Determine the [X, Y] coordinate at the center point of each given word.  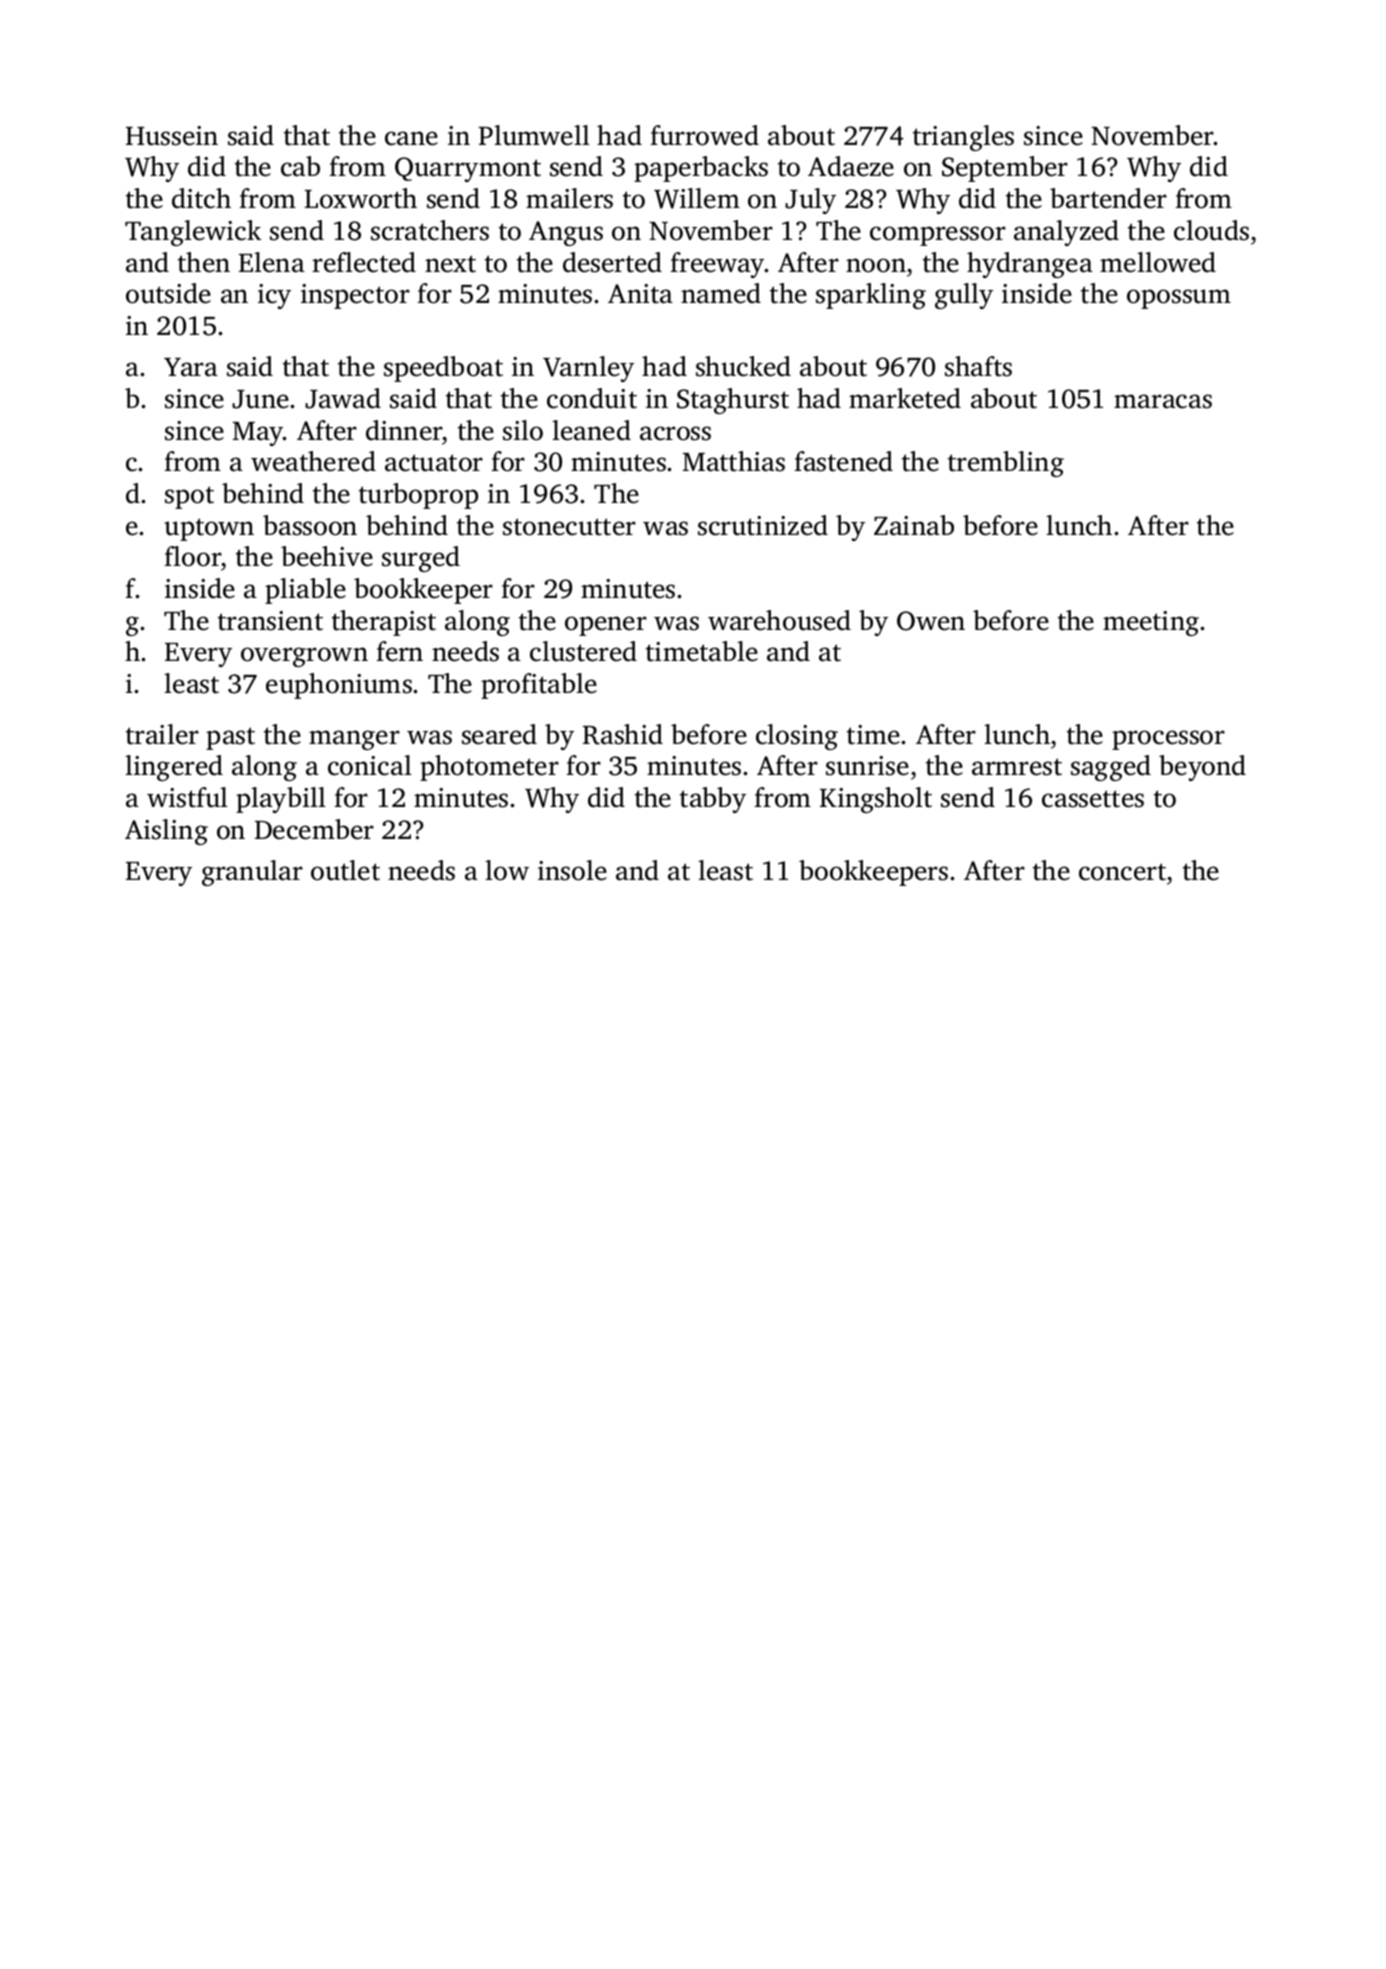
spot [189, 497]
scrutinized [763, 525]
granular [252, 873]
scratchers [430, 230]
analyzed [1066, 233]
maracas [1163, 401]
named [721, 293]
